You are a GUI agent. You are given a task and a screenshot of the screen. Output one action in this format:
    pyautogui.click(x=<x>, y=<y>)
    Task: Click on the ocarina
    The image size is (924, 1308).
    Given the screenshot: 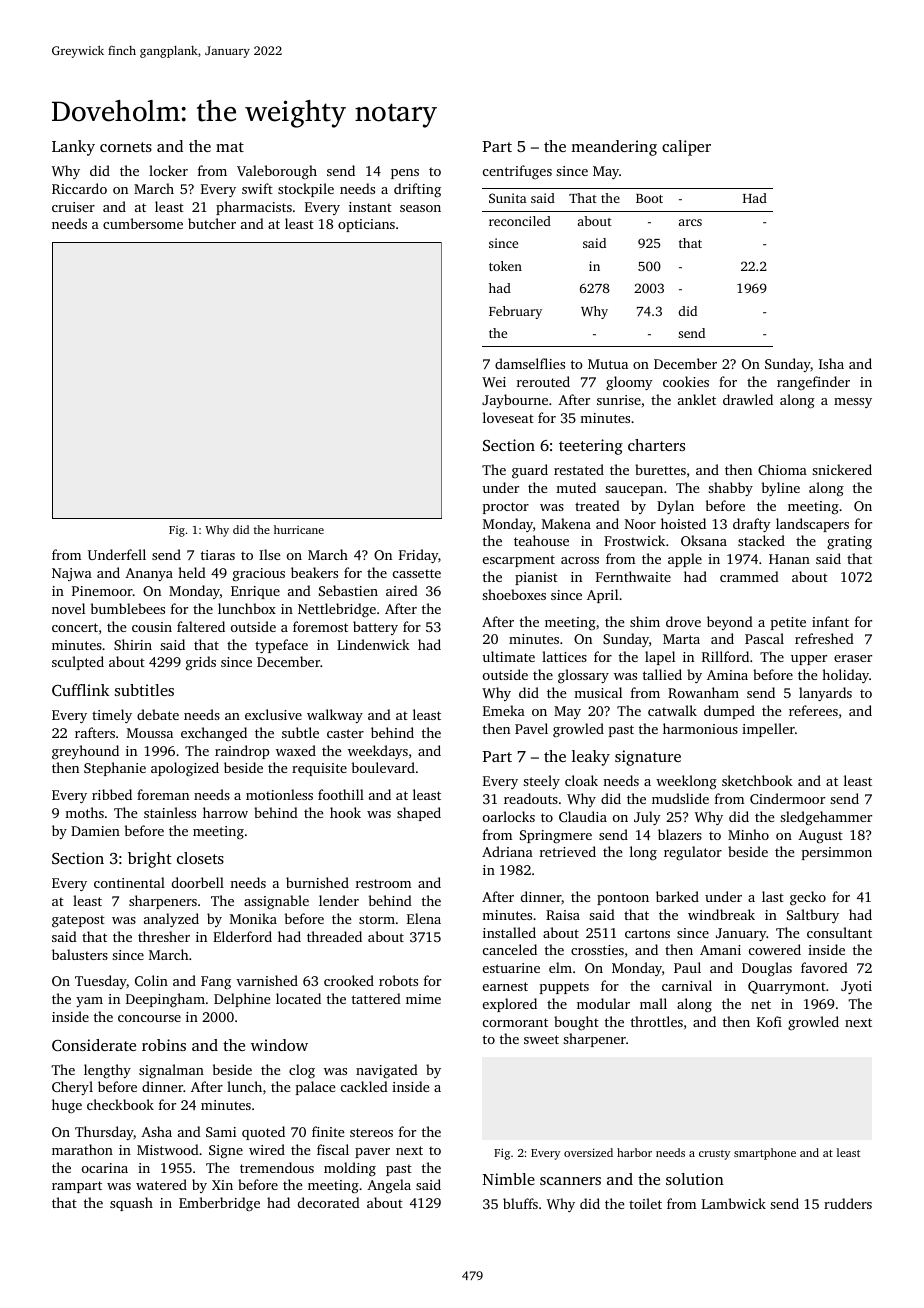 What is the action you would take?
    pyautogui.click(x=105, y=1168)
